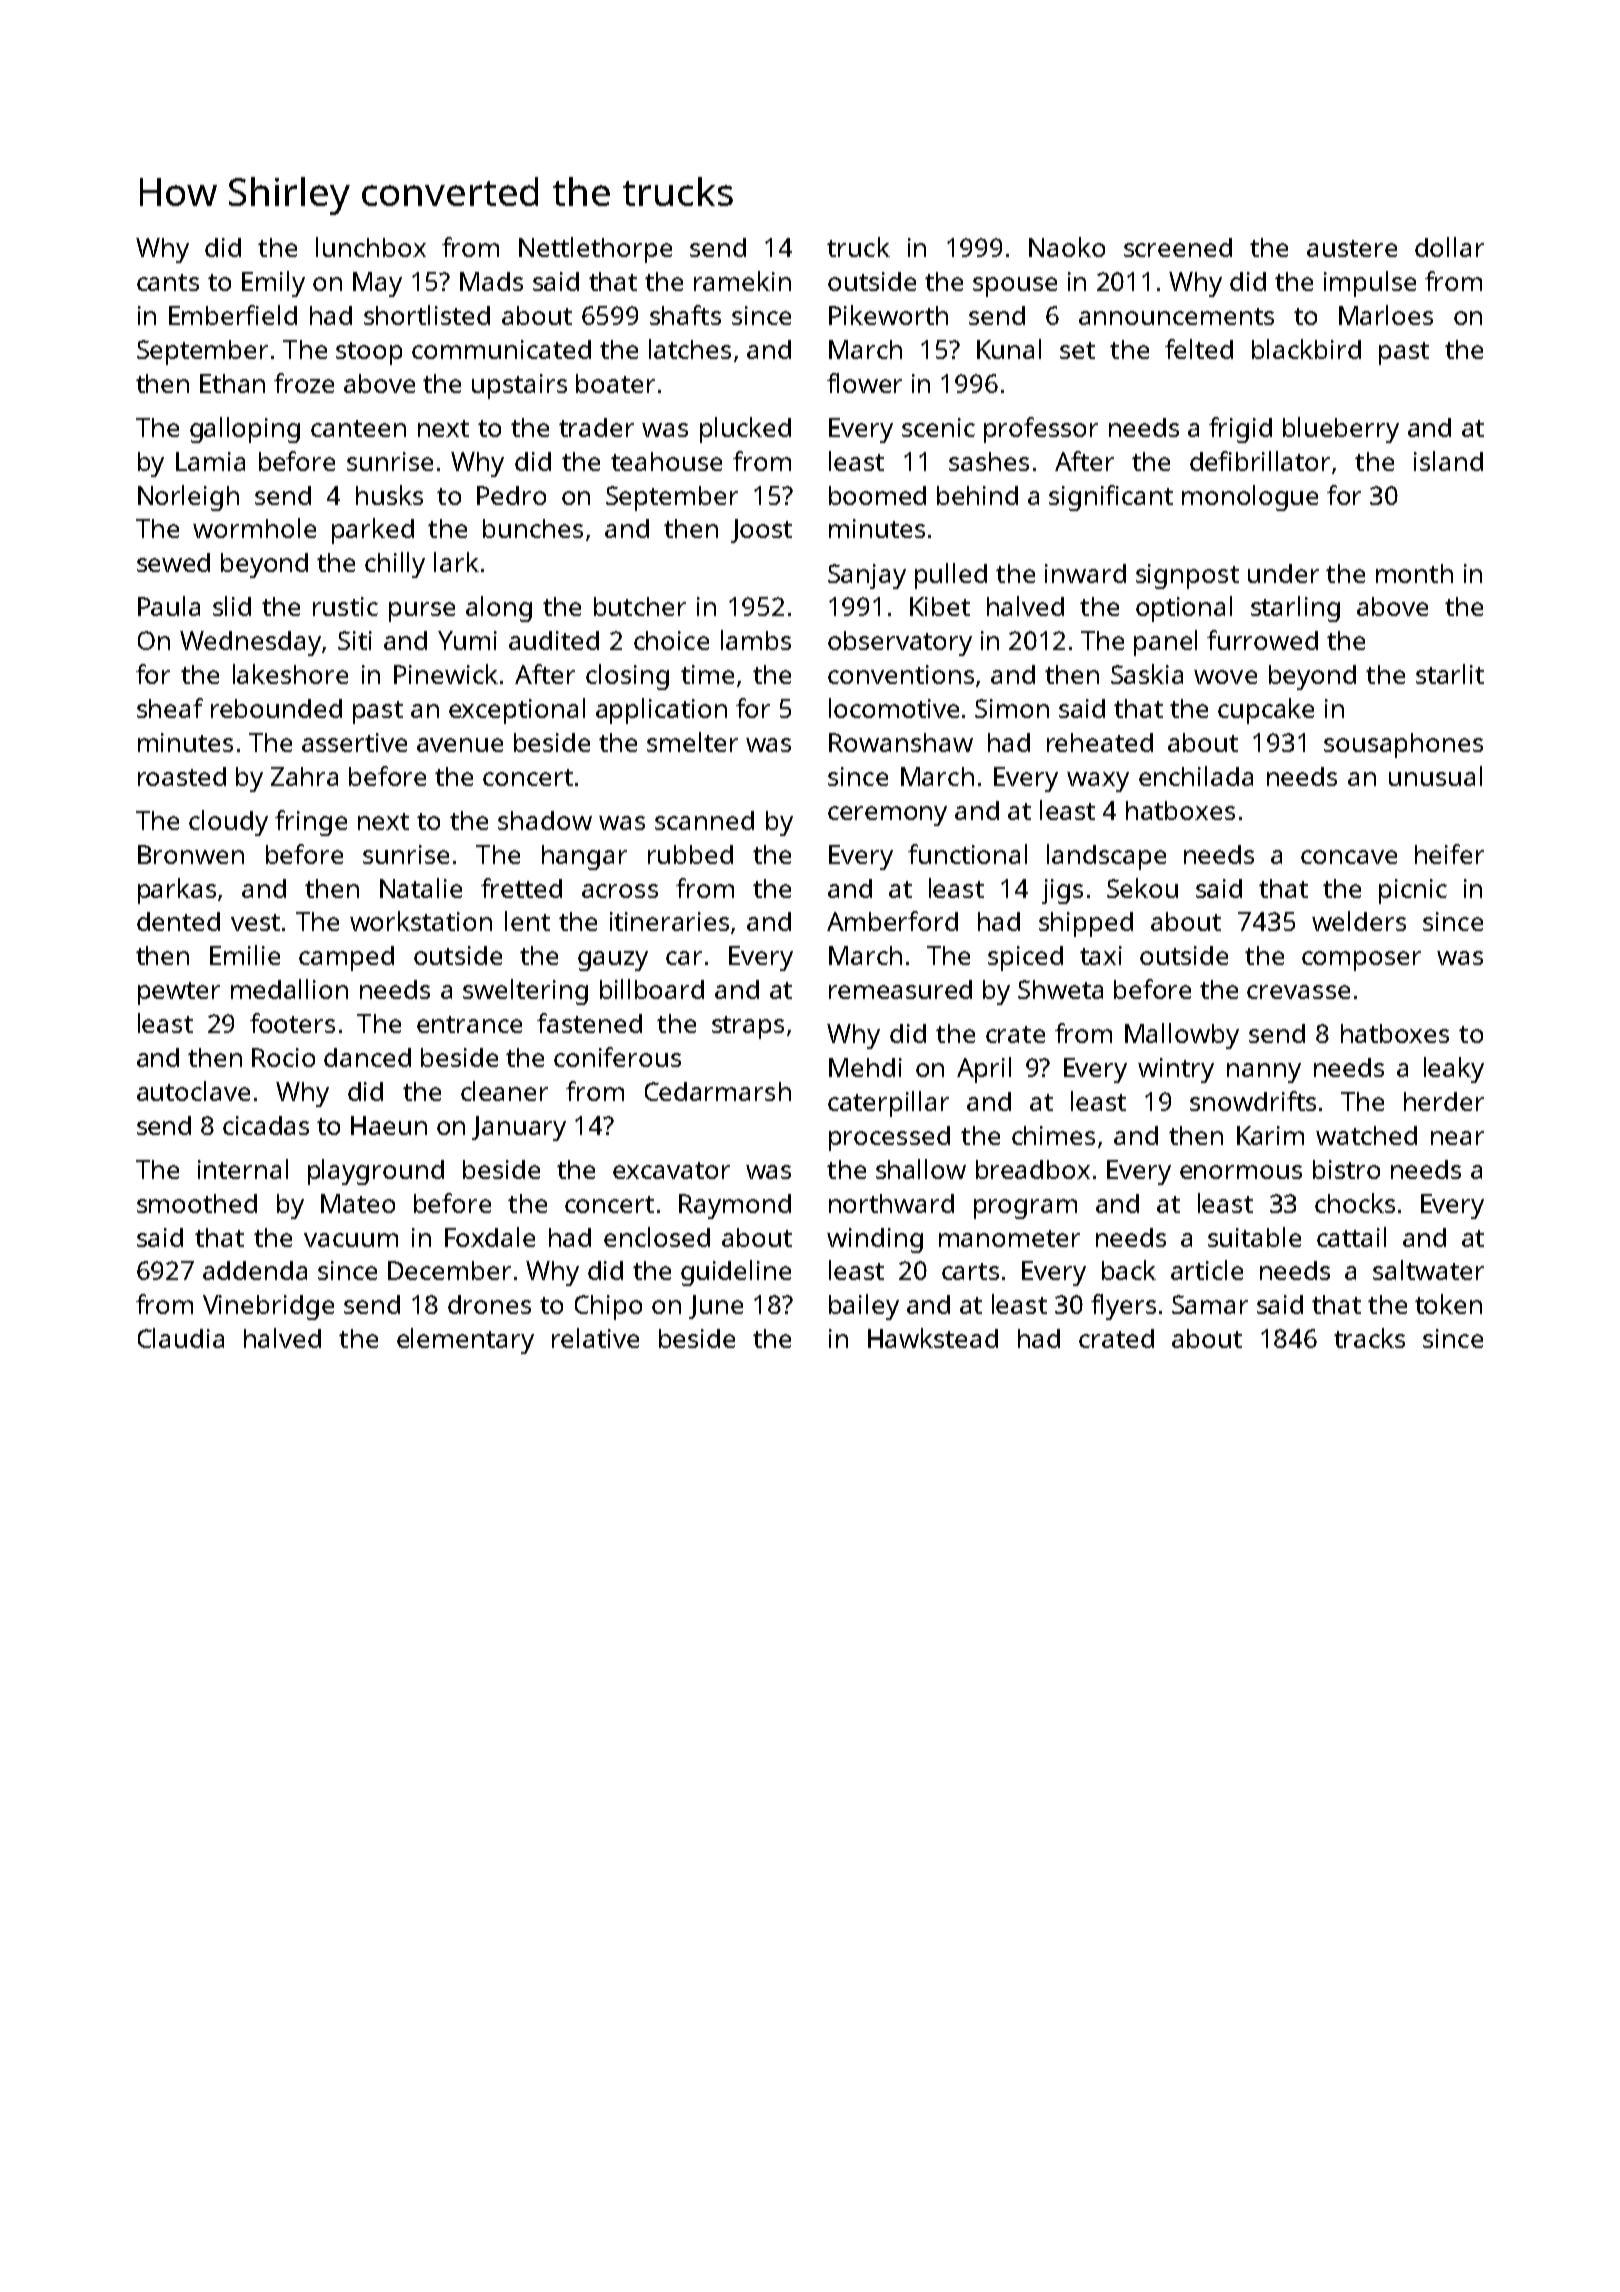  I want to click on butcher, so click(640, 606).
